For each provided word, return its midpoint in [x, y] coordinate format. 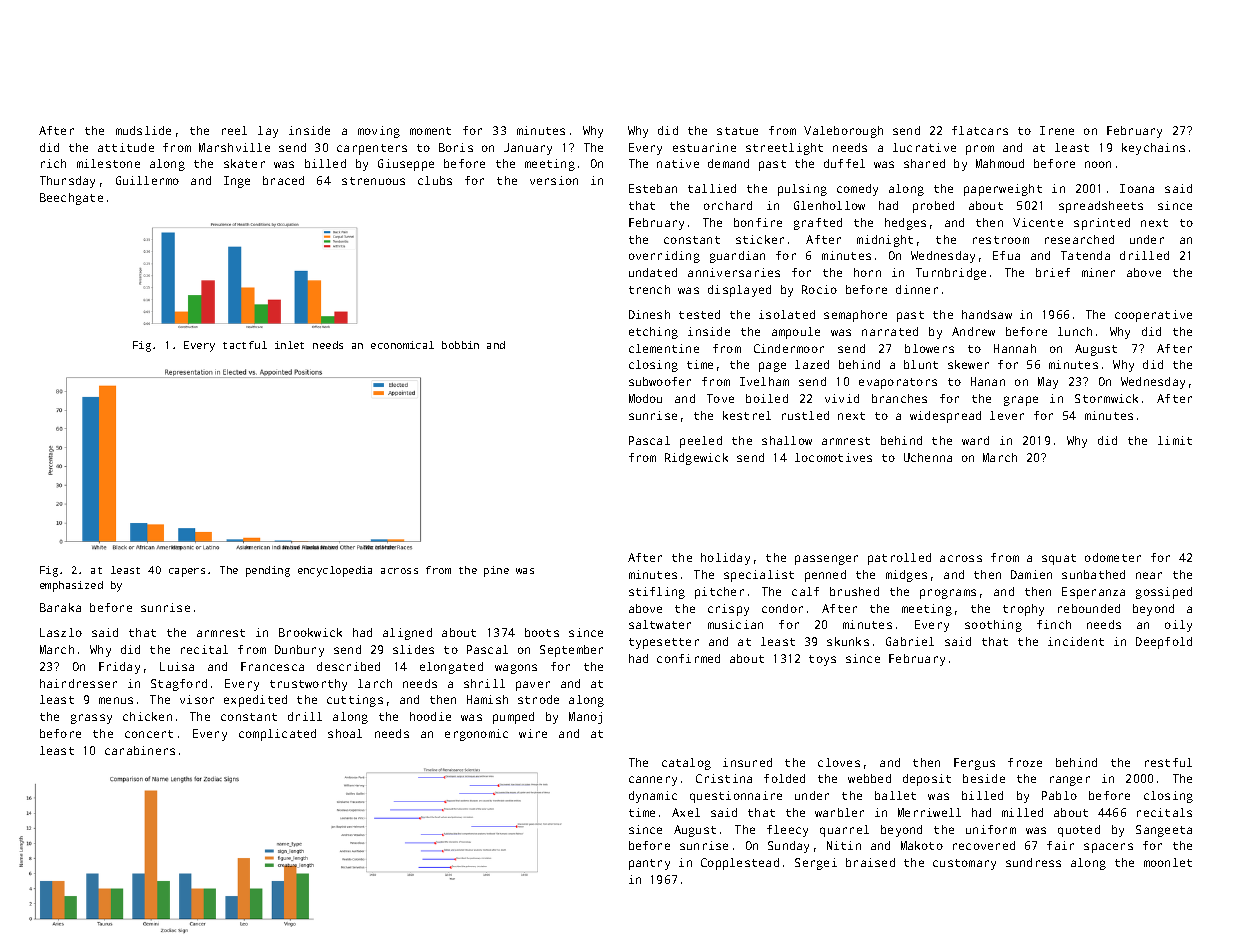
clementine [664, 348]
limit [1175, 440]
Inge [237, 182]
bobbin [460, 345]
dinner [917, 289]
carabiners [140, 750]
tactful [245, 345]
